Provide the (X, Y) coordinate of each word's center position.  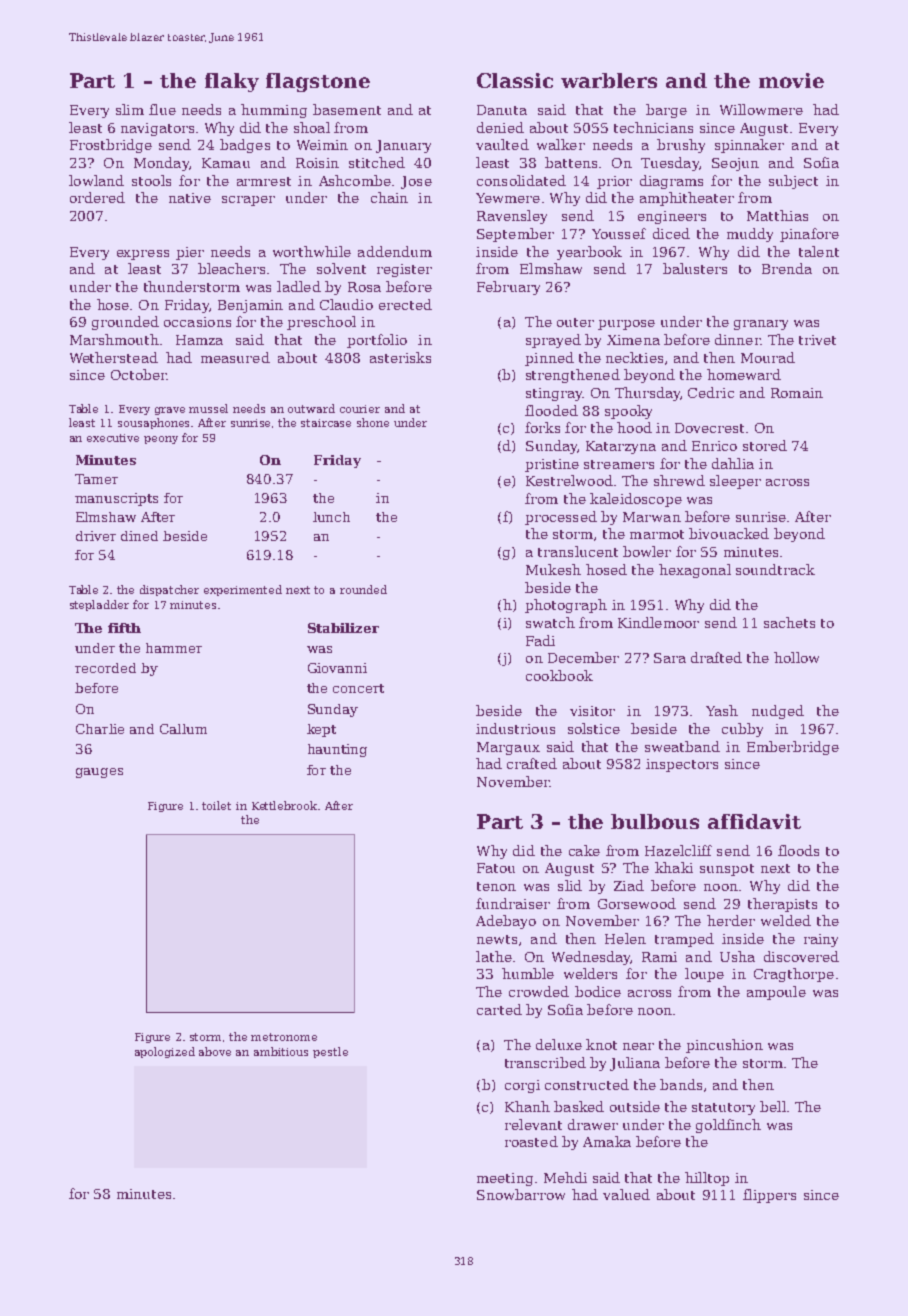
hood (634, 427)
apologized (165, 1052)
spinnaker (749, 146)
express (143, 255)
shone (373, 422)
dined (139, 536)
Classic (515, 80)
